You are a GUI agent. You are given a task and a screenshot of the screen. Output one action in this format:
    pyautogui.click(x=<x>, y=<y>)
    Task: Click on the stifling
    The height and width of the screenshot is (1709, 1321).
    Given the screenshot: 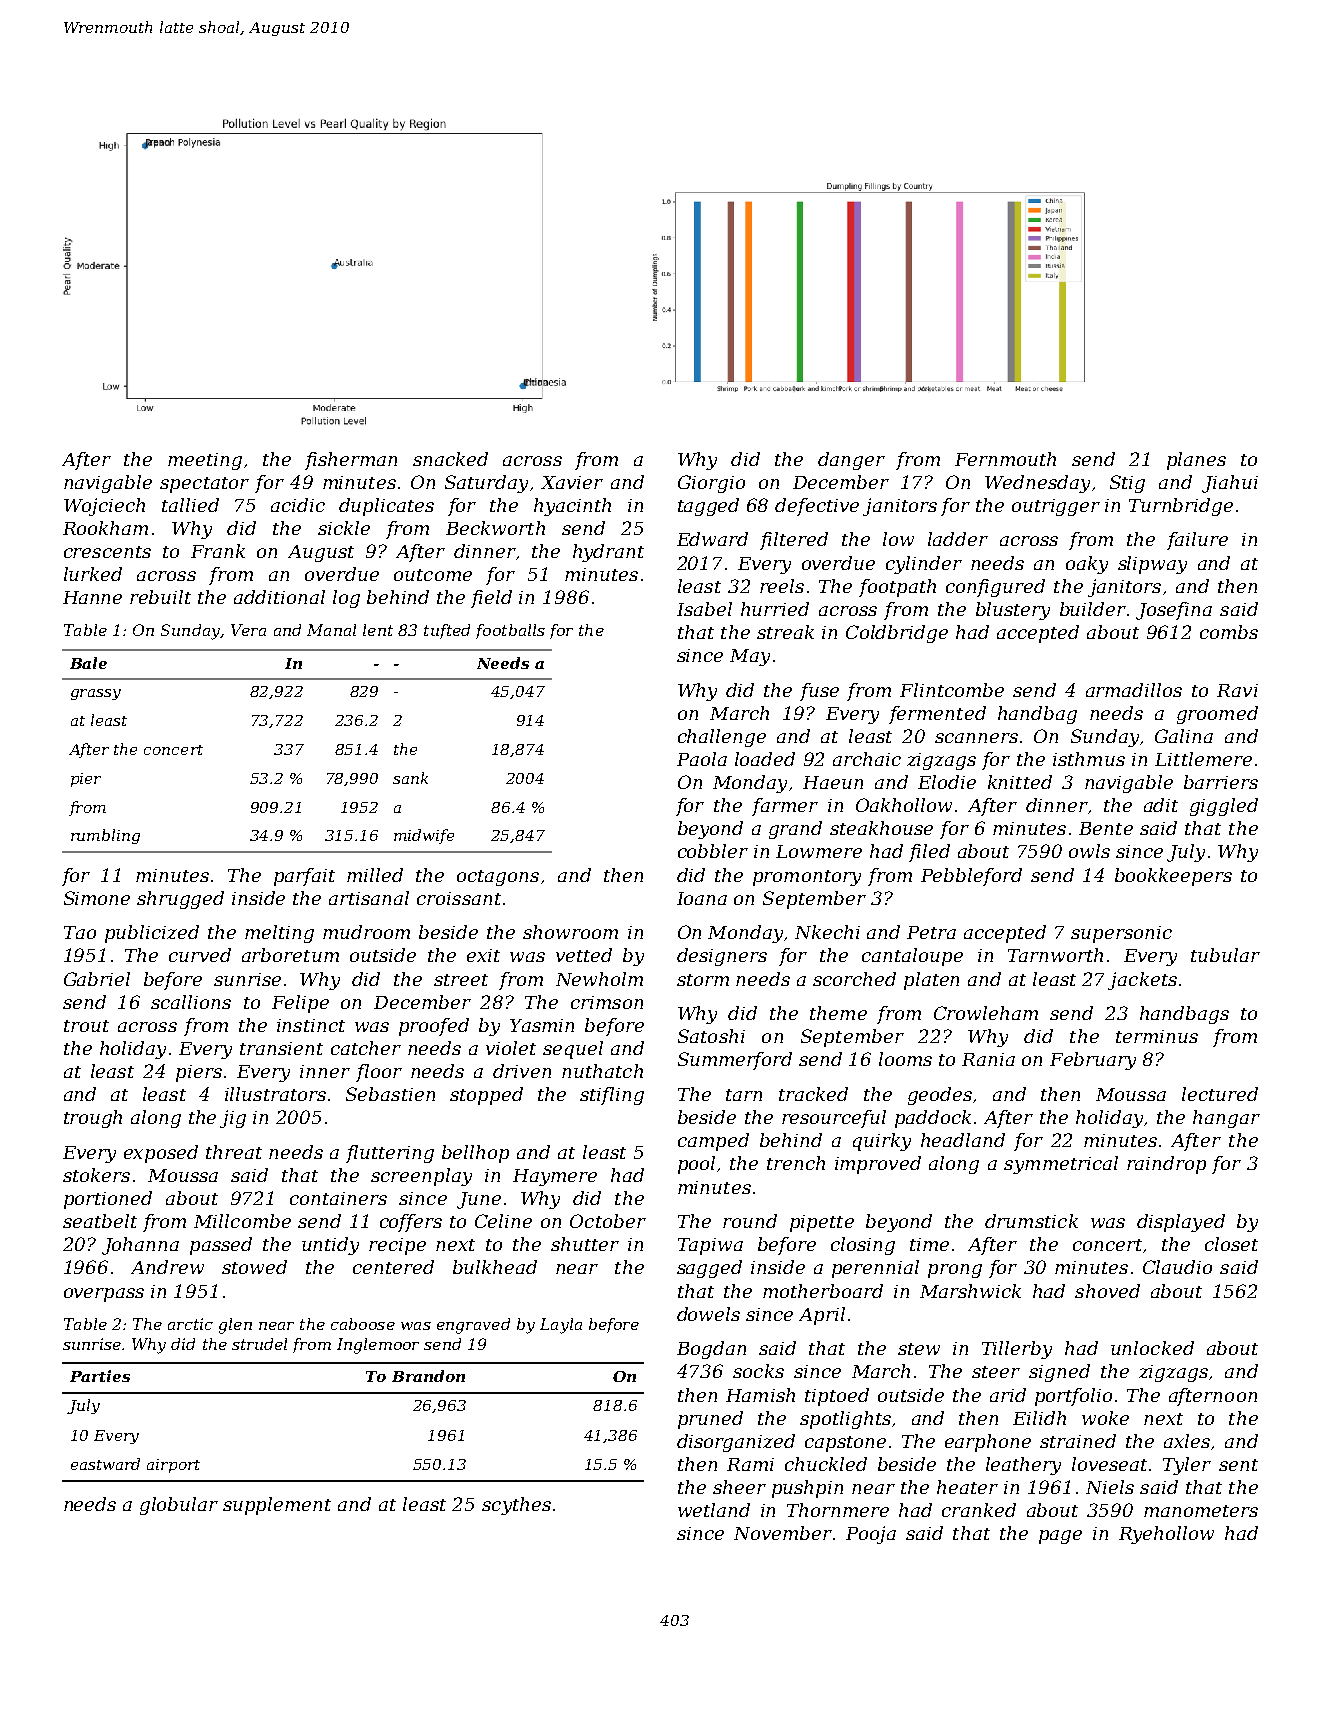 What is the action you would take?
    pyautogui.click(x=612, y=1096)
